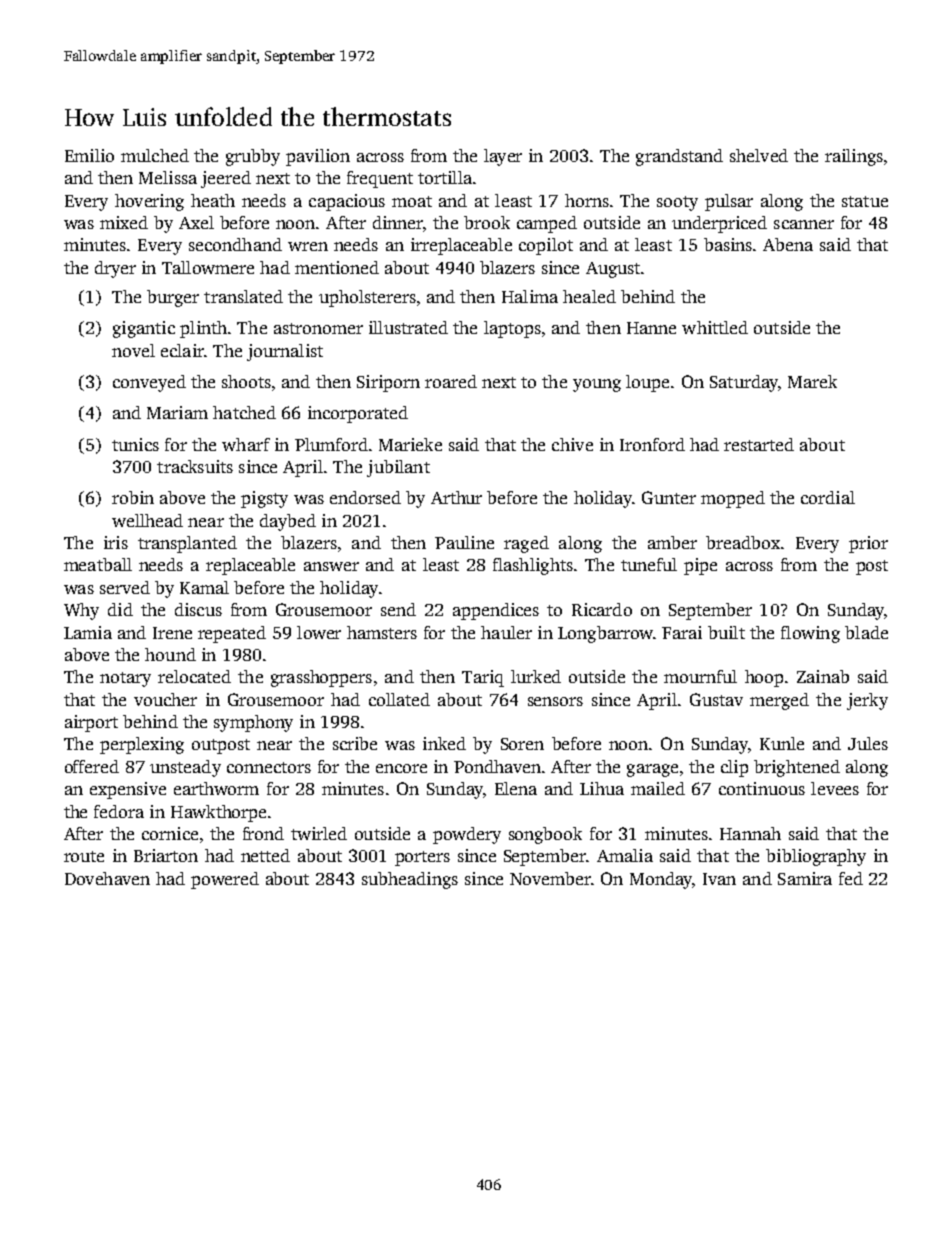 The image size is (952, 1233). Describe the element at coordinates (496, 611) in the screenshot. I see `appendices` at that location.
